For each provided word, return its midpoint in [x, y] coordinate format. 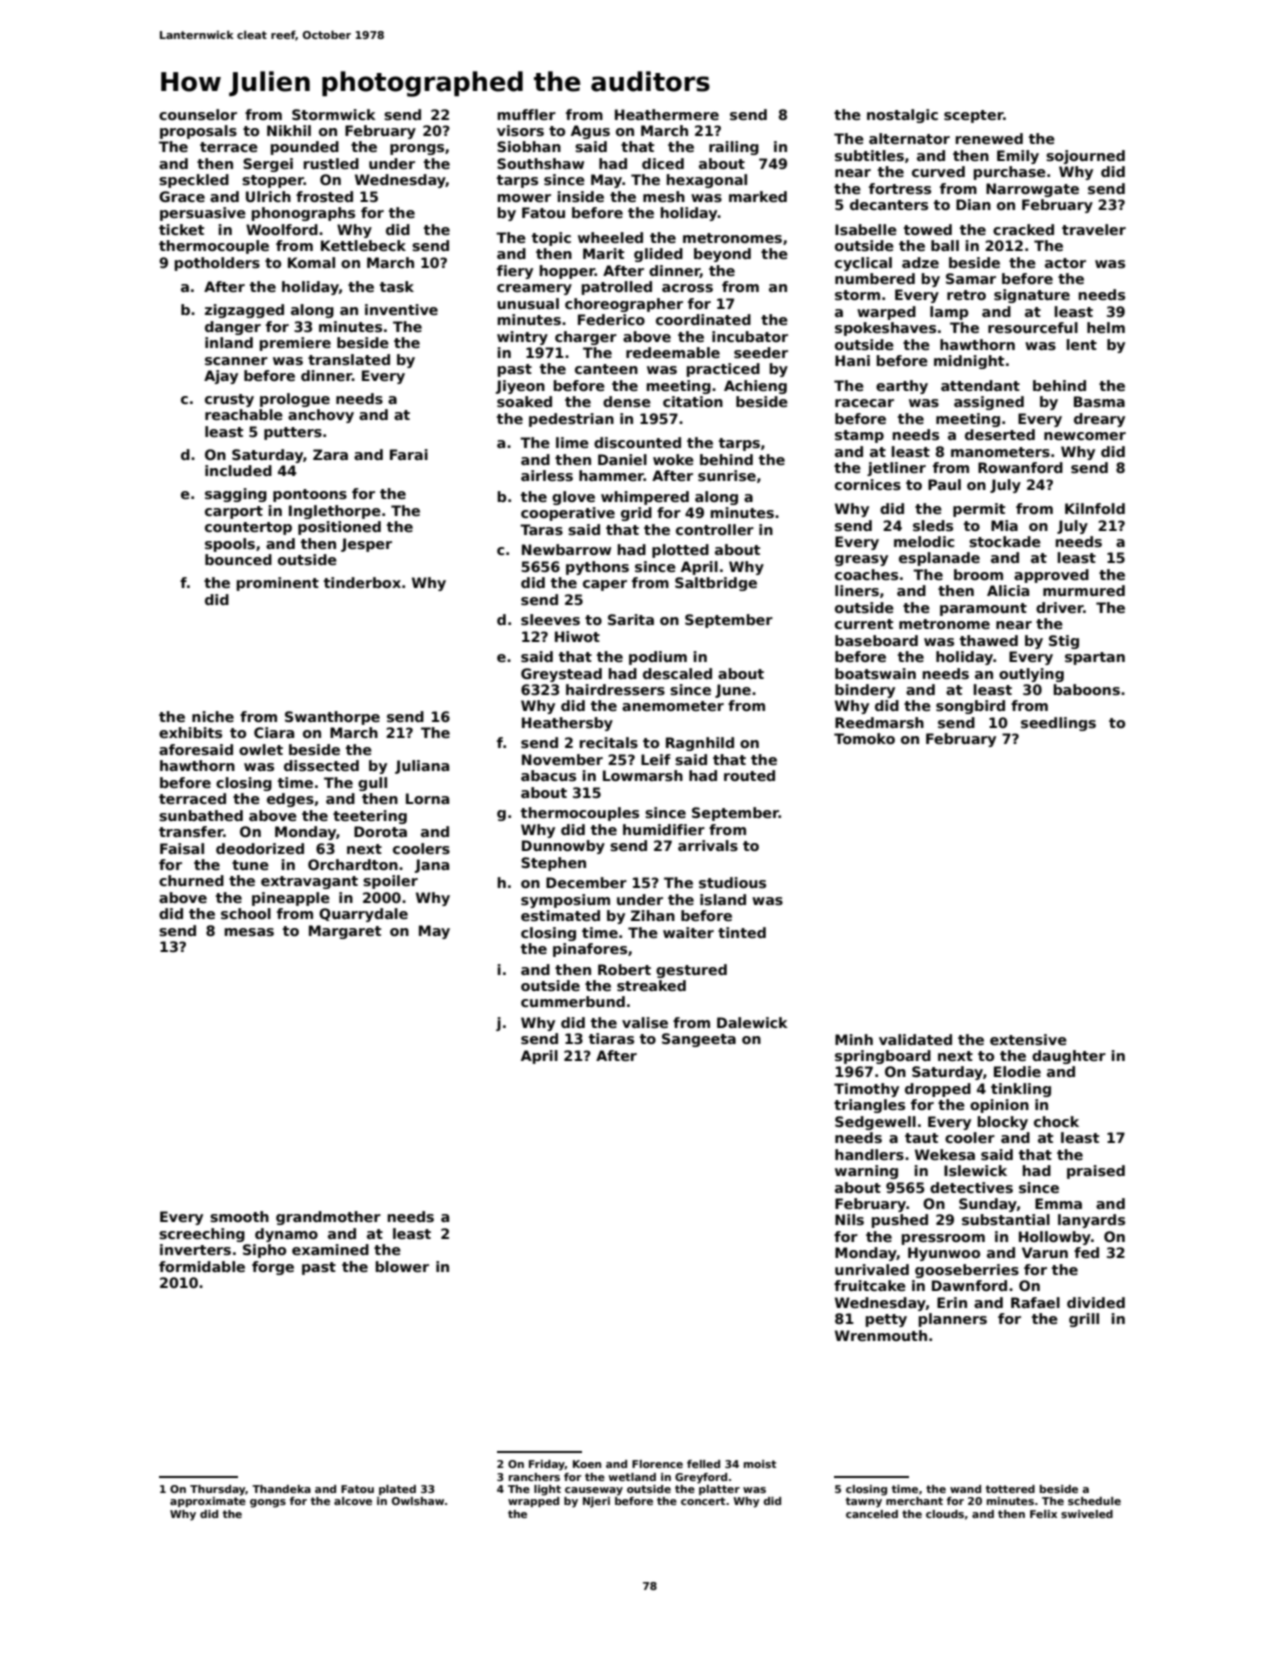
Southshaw [540, 163]
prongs [417, 149]
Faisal [182, 848]
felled [703, 1464]
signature [1032, 296]
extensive [1028, 1039]
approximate [208, 1502]
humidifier [664, 829]
